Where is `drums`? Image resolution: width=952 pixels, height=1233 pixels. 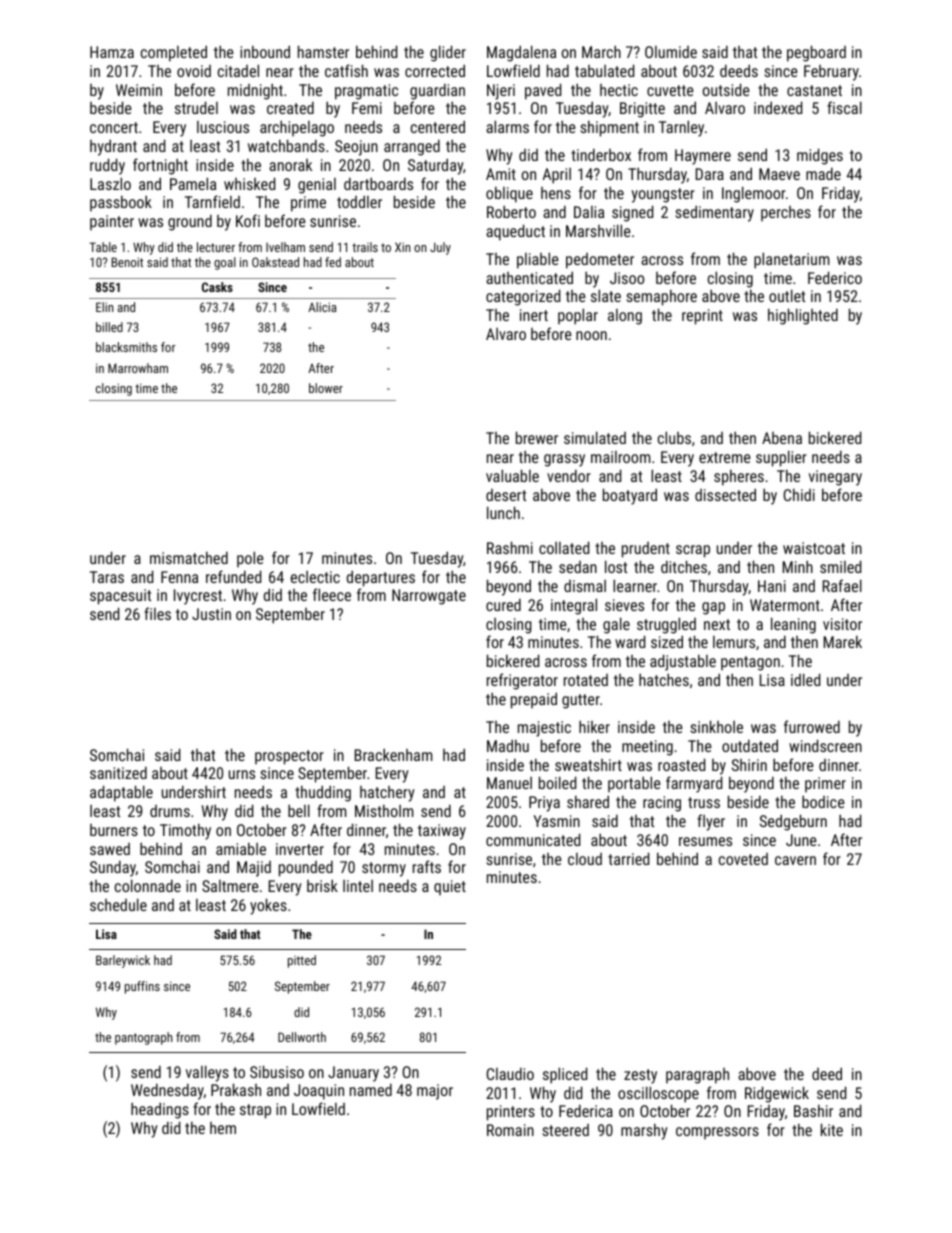
drums is located at coordinates (170, 811).
